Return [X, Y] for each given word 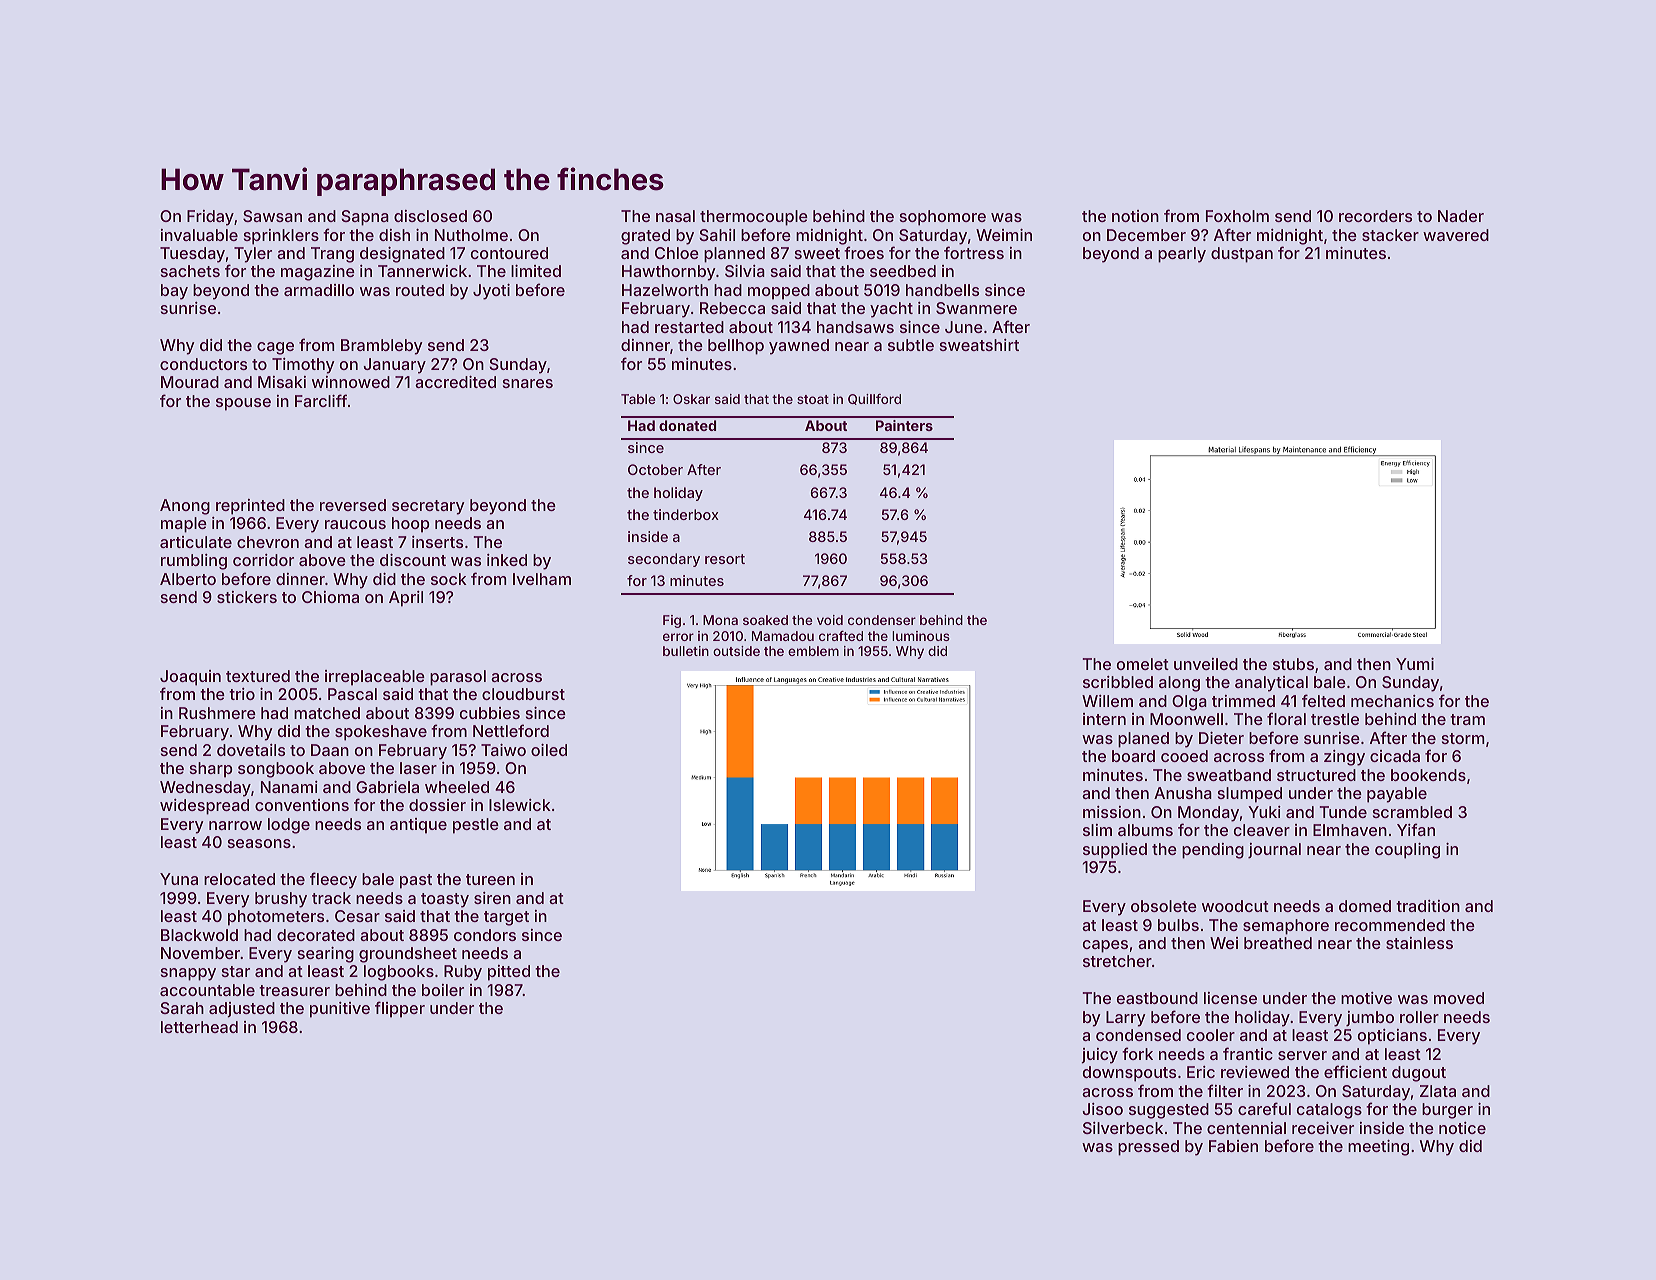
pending [1213, 851]
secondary [664, 560]
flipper [400, 1009]
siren [492, 898]
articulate [196, 542]
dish [394, 235]
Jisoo [1102, 1109]
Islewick [520, 805]
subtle [911, 345]
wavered [1456, 235]
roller [1419, 1017]
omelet [1143, 664]
